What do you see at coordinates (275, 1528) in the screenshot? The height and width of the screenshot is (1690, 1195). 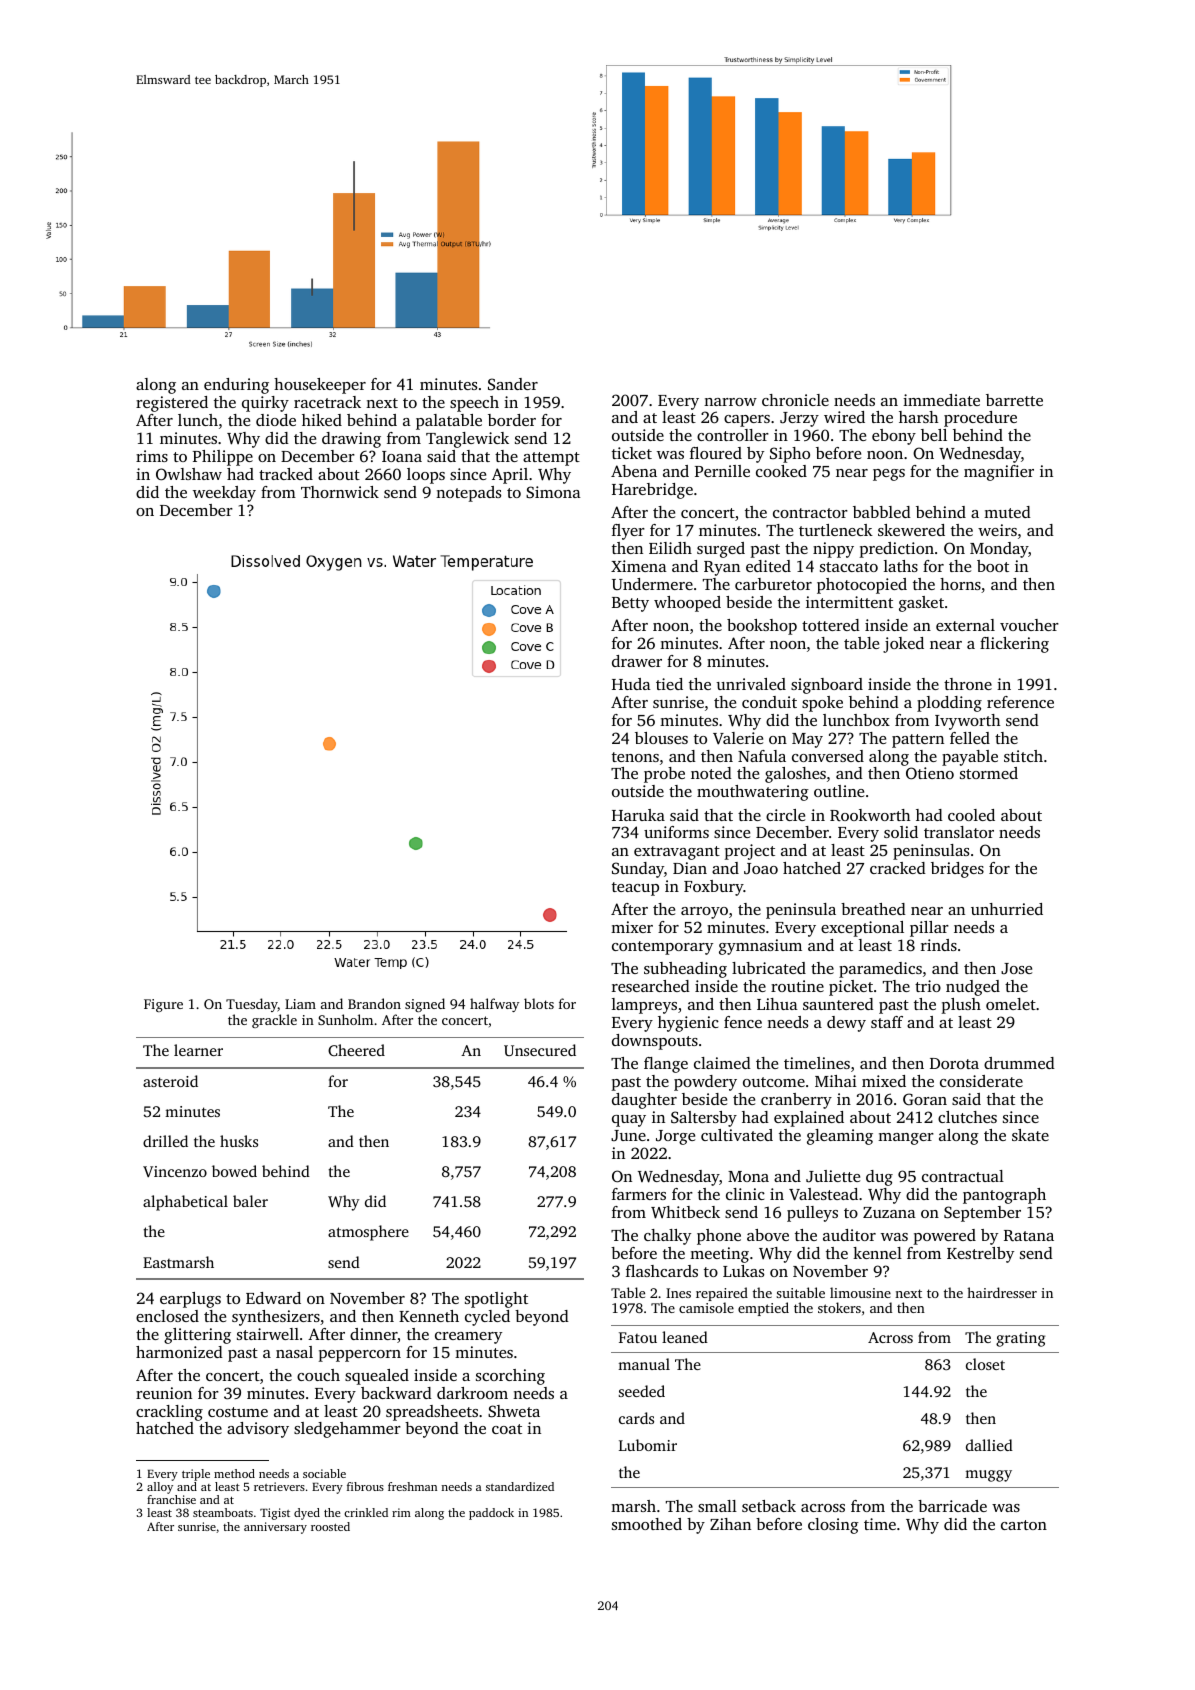 I see `anniversary` at bounding box center [275, 1528].
